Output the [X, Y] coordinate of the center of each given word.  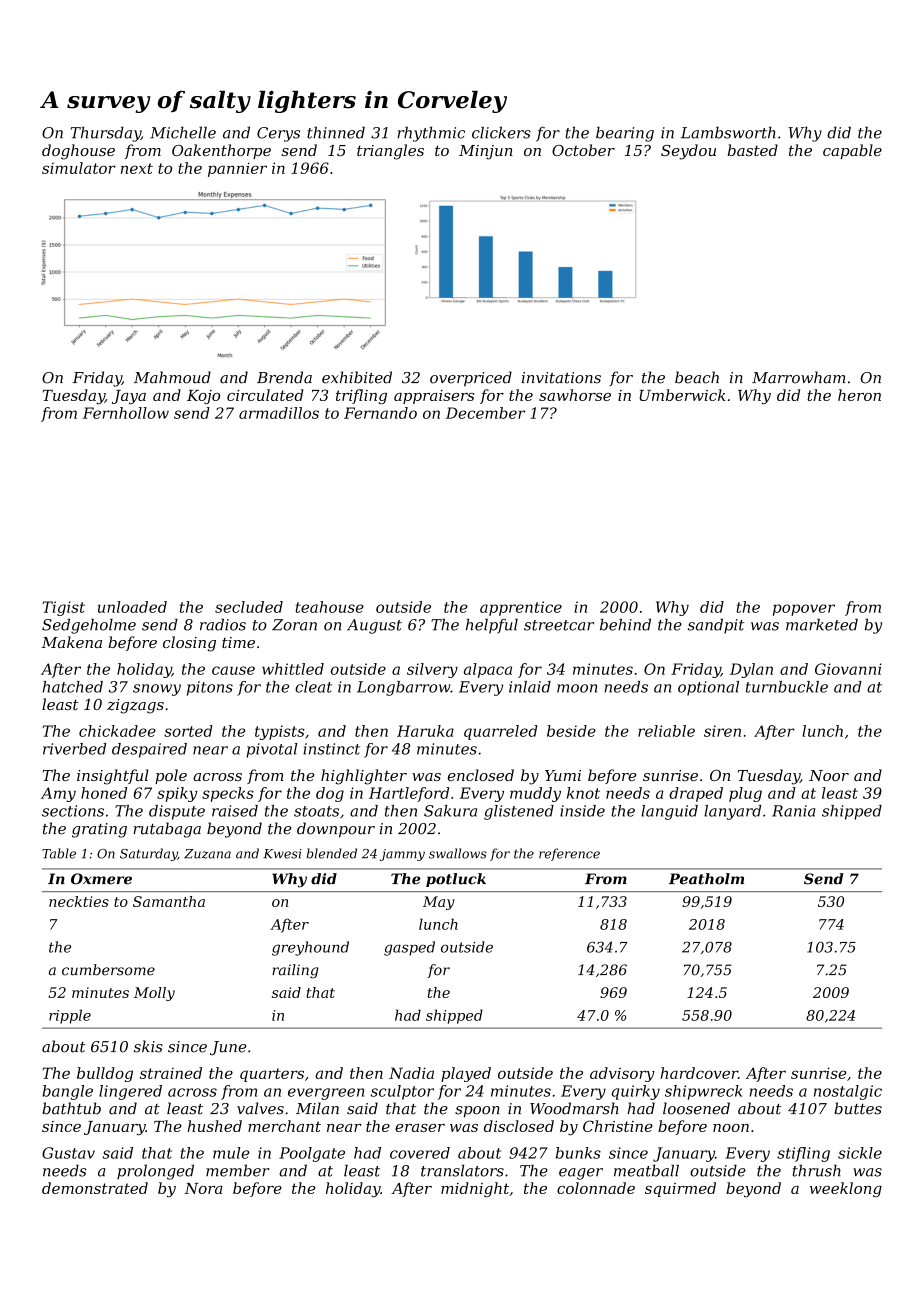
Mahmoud [172, 377]
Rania [793, 811]
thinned [336, 132]
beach [697, 377]
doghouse [78, 152]
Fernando [380, 413]
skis [148, 1046]
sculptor [402, 1092]
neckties [79, 901]
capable [852, 151]
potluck [456, 880]
